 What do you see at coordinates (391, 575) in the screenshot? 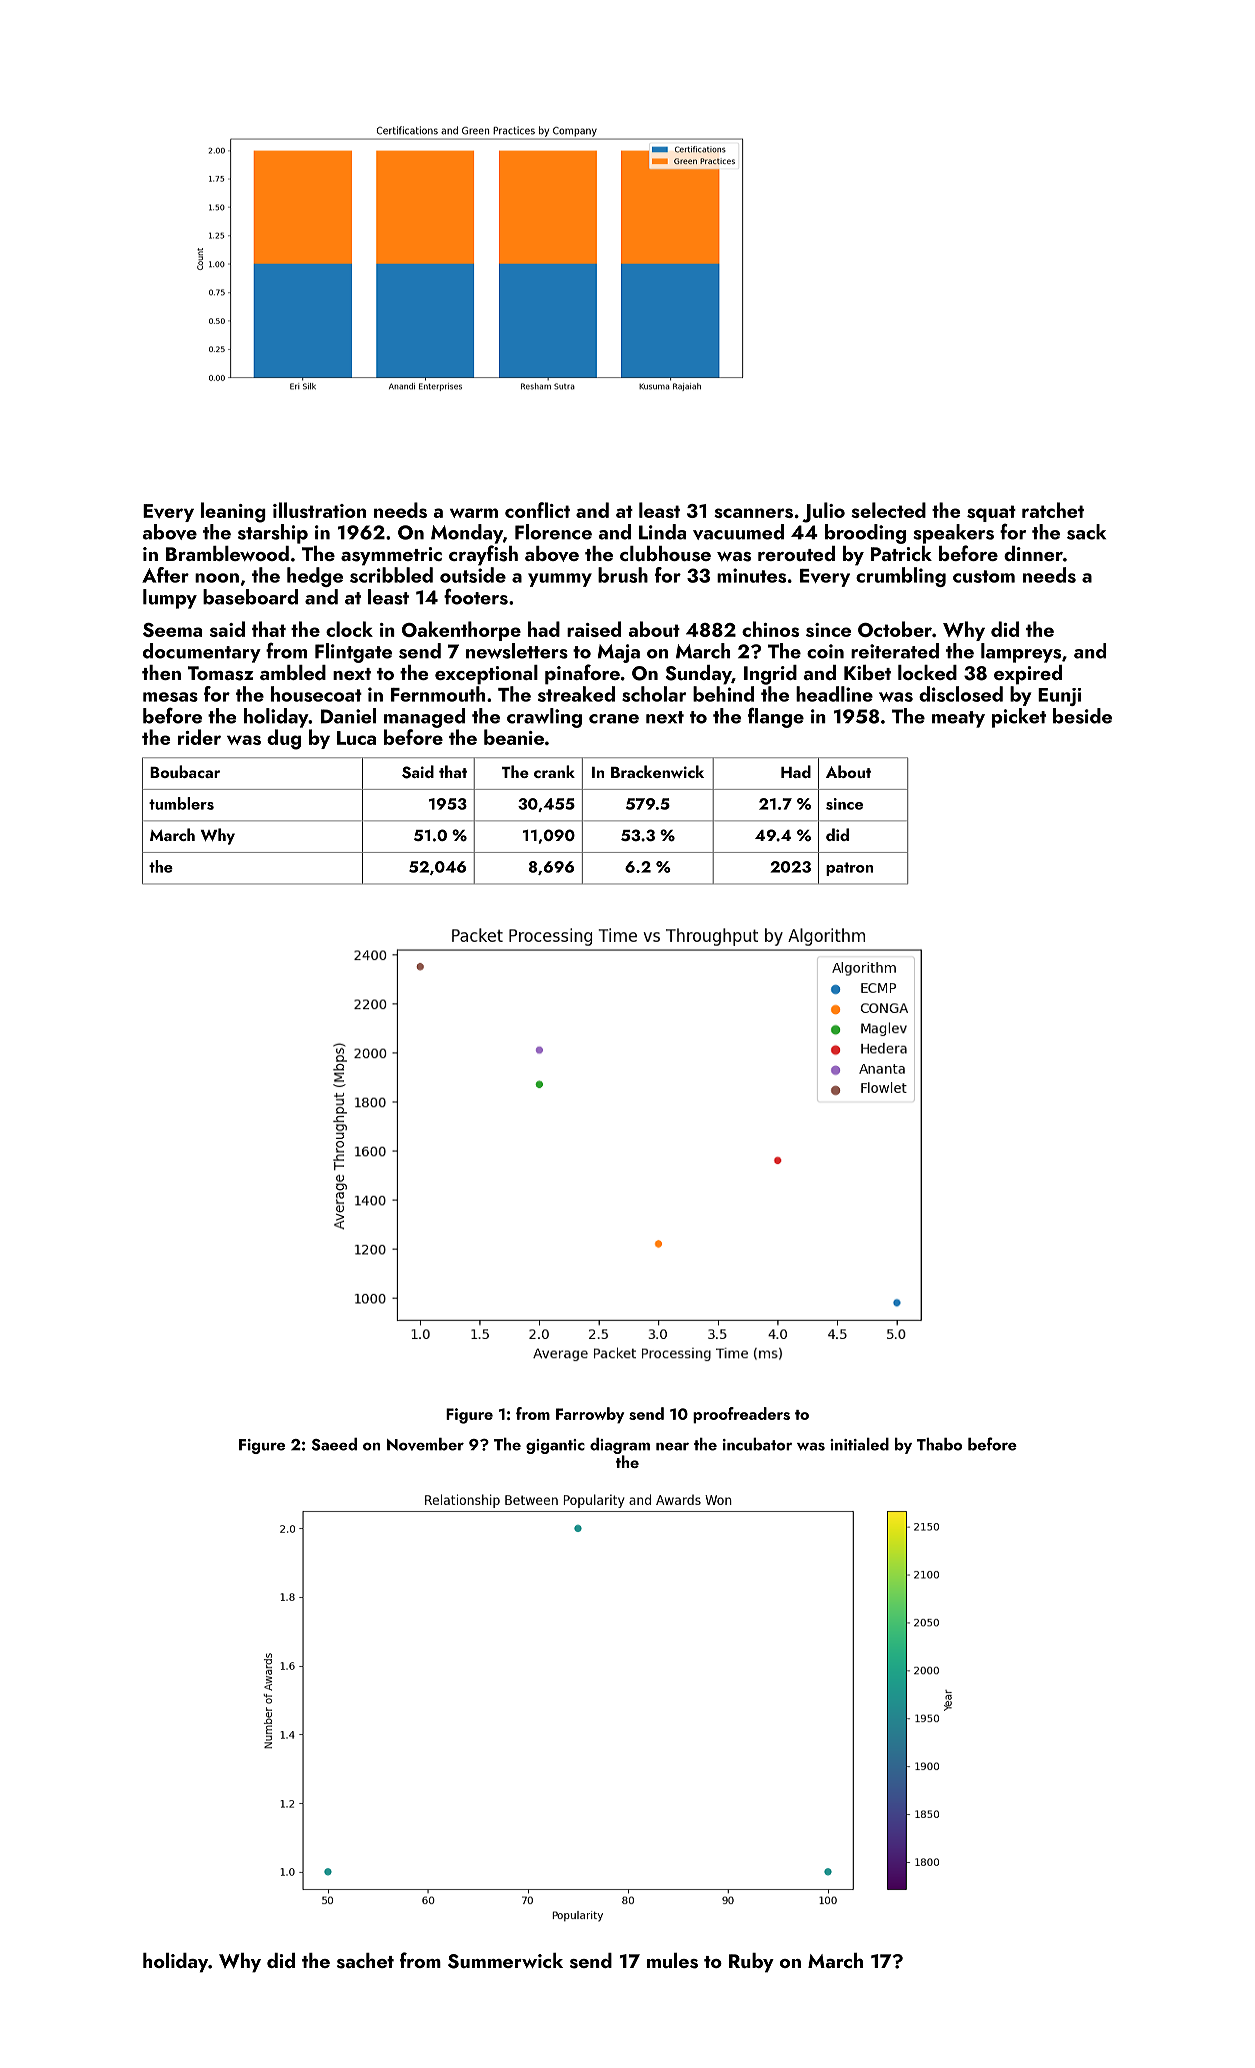
I see `scribbled` at bounding box center [391, 575].
